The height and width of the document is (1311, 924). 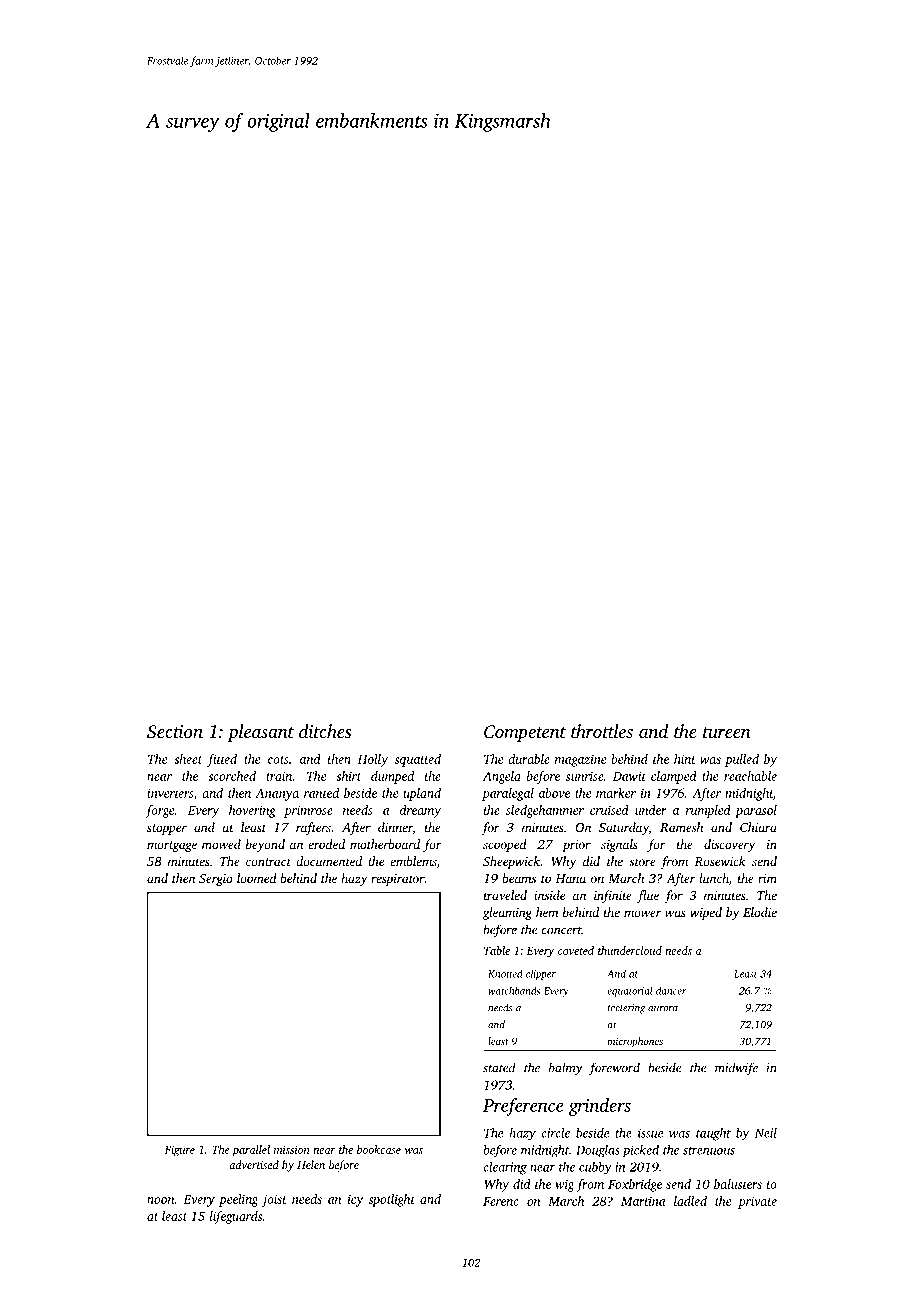 I want to click on strenuous, so click(x=709, y=1151).
